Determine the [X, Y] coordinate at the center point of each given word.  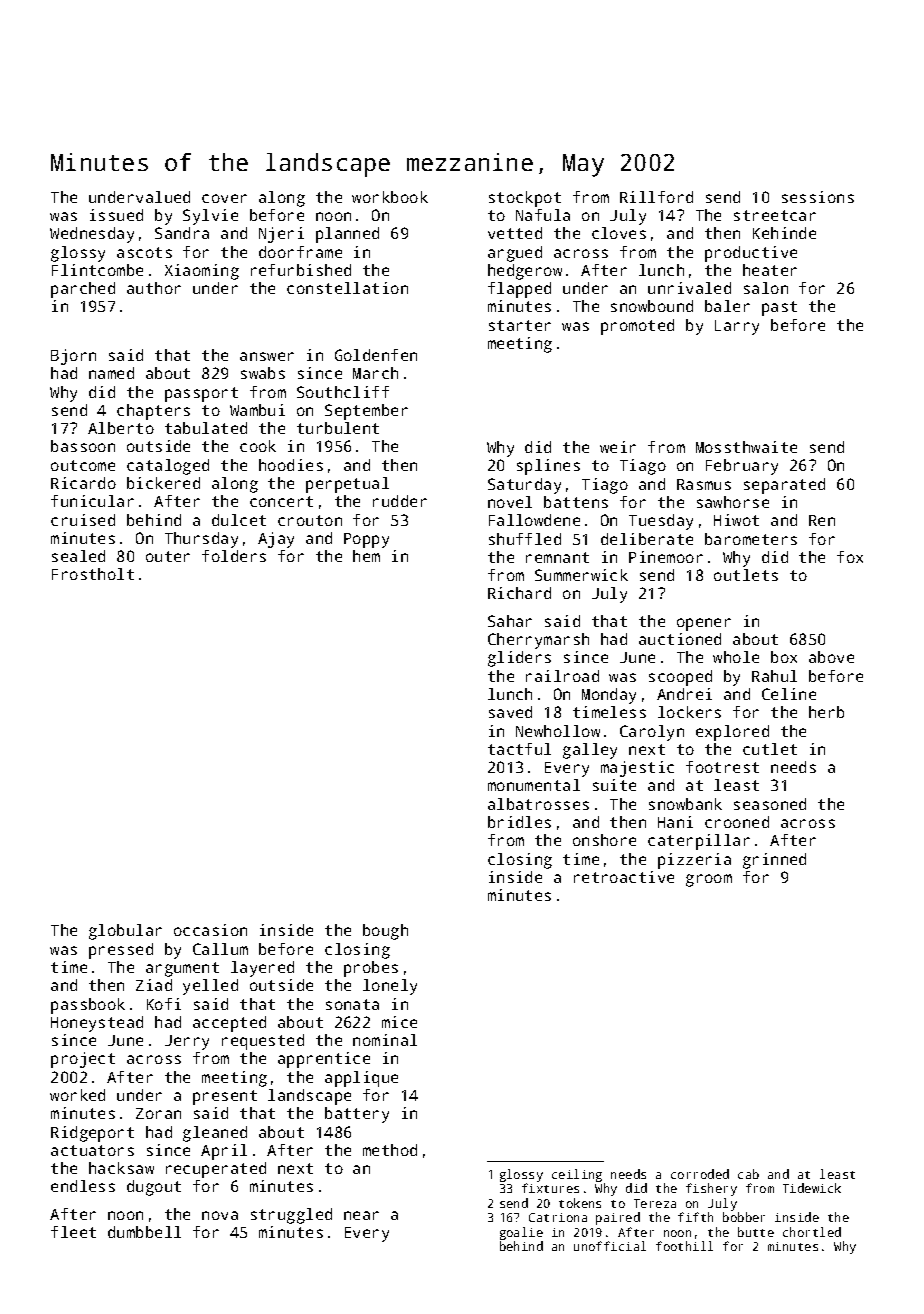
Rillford [656, 197]
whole [736, 657]
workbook [390, 197]
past [779, 308]
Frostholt [93, 574]
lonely [390, 987]
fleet [73, 1232]
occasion [210, 930]
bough [385, 932]
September [366, 412]
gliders [519, 659]
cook [258, 446]
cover [224, 198]
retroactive [624, 877]
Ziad [154, 985]
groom [709, 880]
